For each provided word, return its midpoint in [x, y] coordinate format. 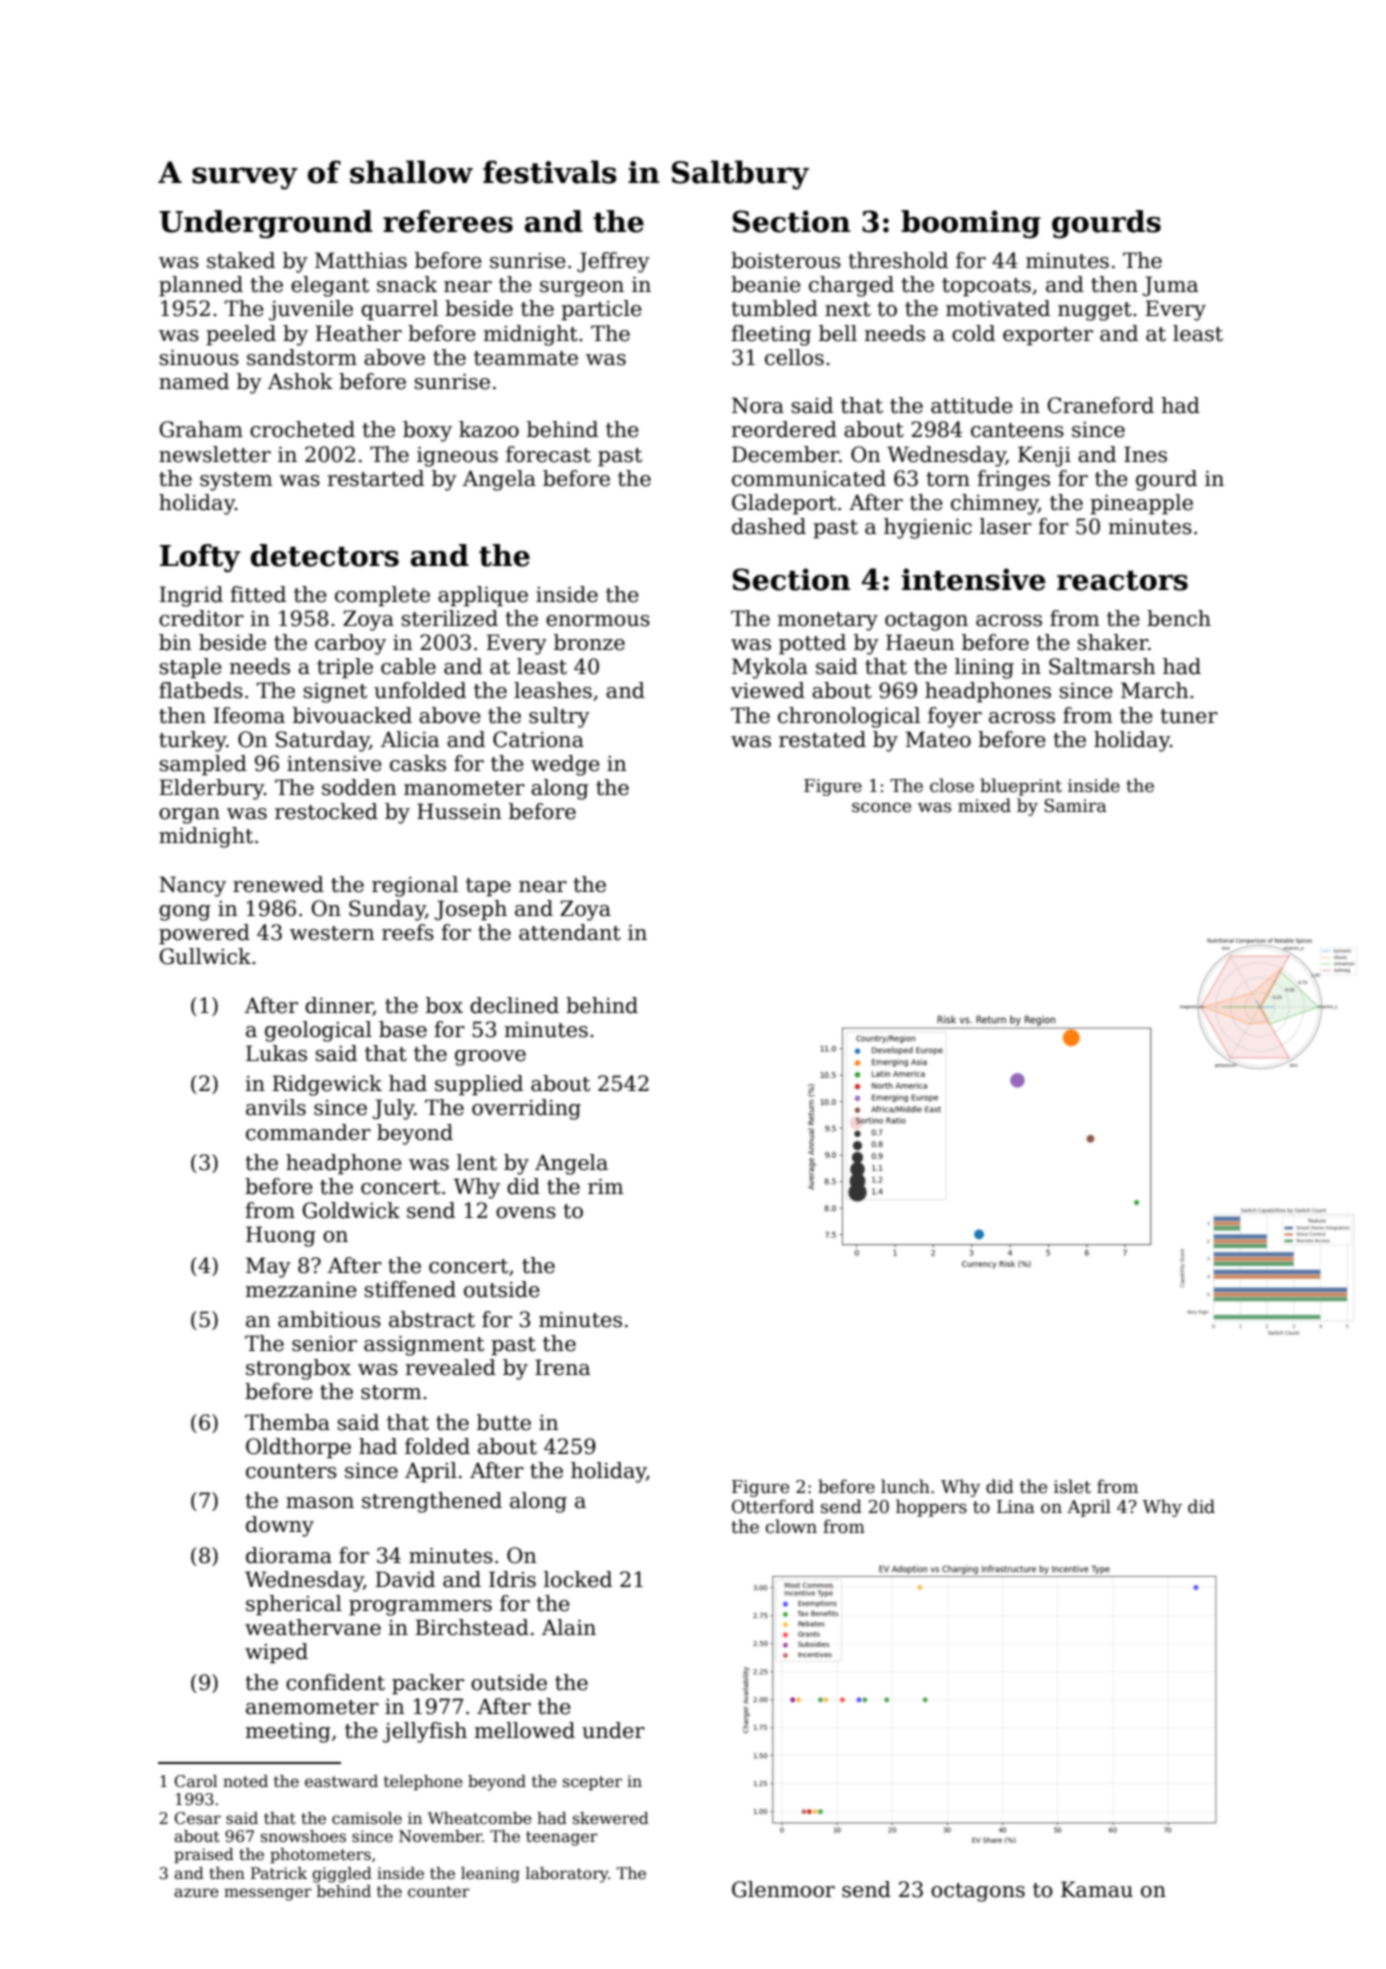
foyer [955, 717]
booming [971, 224]
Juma [1171, 286]
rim [606, 1186]
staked [241, 260]
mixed [984, 805]
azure [196, 1893]
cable [408, 666]
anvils [276, 1107]
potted [812, 644]
